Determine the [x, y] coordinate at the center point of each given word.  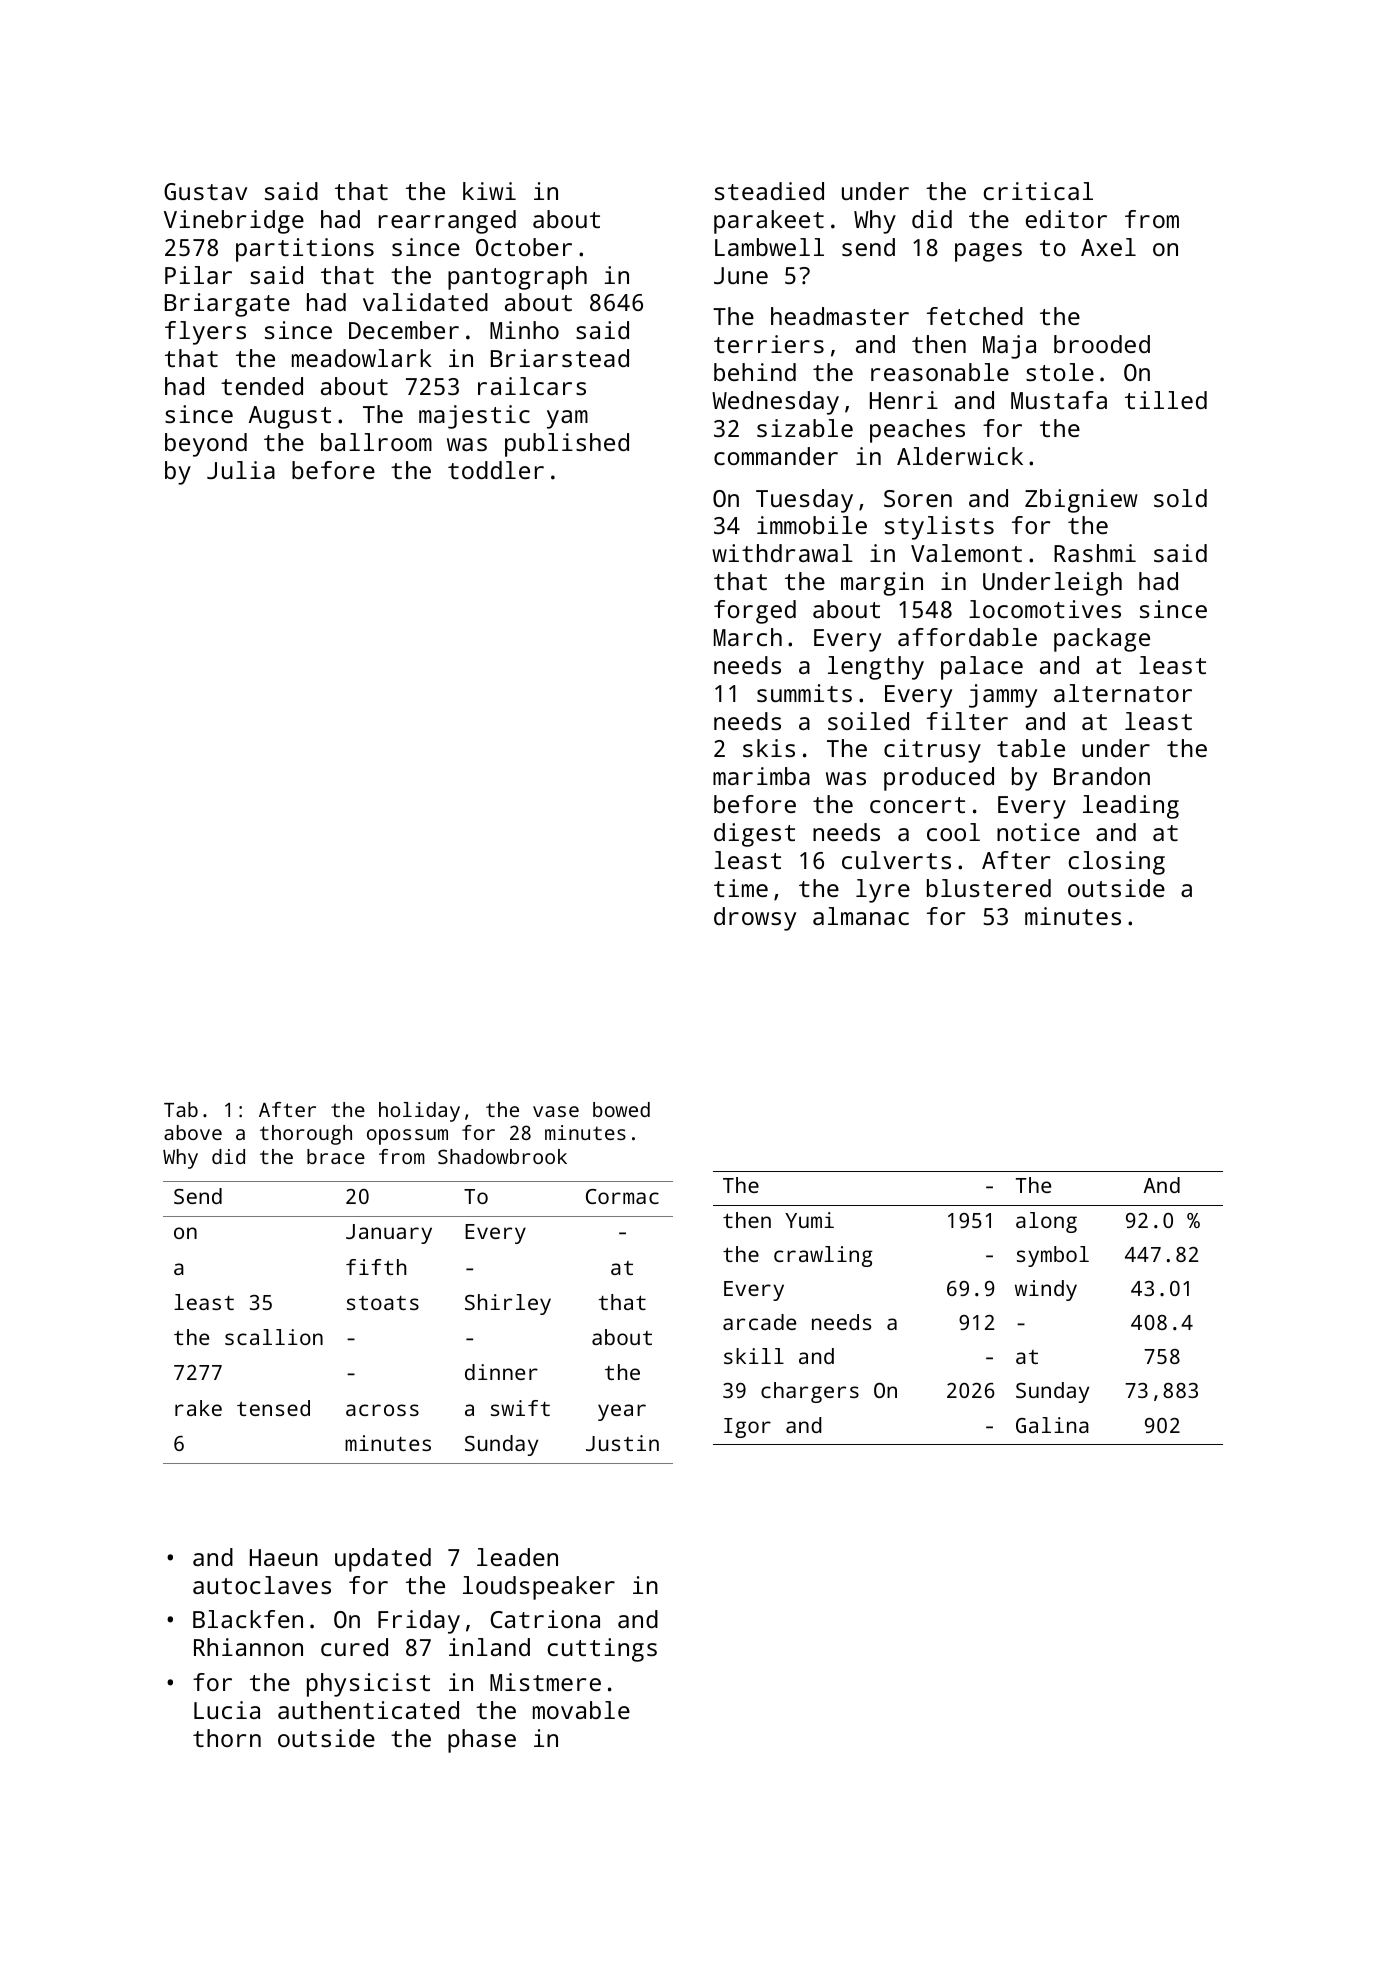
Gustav [205, 191]
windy [1046, 1290]
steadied [769, 191]
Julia [241, 470]
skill [754, 1356]
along [1046, 1222]
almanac [861, 916]
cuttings [602, 1650]
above [193, 1132]
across [382, 1410]
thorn [227, 1738]
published [567, 445]
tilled [1166, 400]
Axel [1108, 247]
